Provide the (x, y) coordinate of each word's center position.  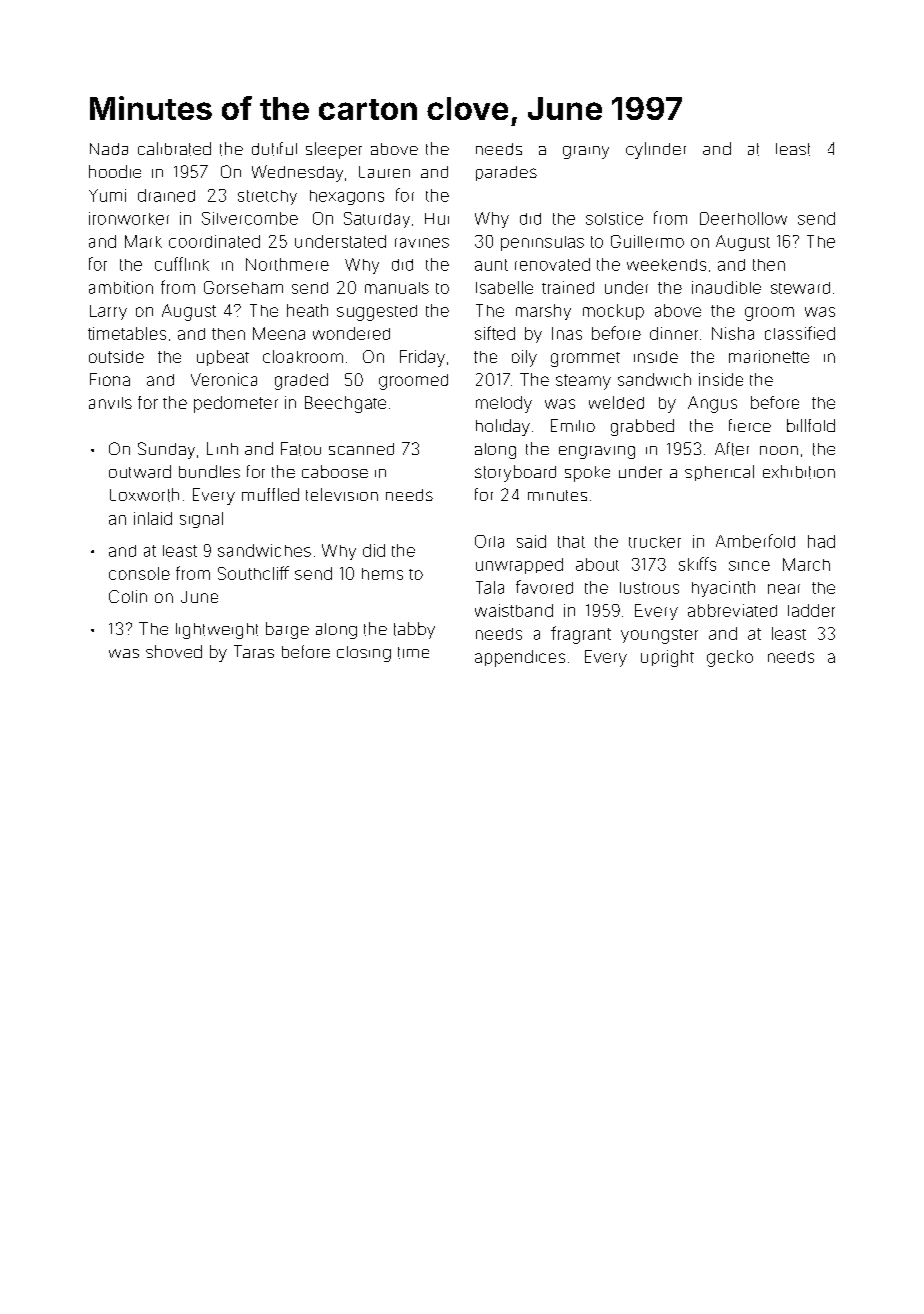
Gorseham (243, 287)
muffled (270, 494)
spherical (719, 473)
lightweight (217, 631)
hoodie (115, 171)
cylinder (656, 150)
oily (524, 358)
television (342, 494)
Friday (422, 358)
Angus (712, 404)
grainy (586, 152)
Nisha (733, 333)
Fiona (110, 379)
